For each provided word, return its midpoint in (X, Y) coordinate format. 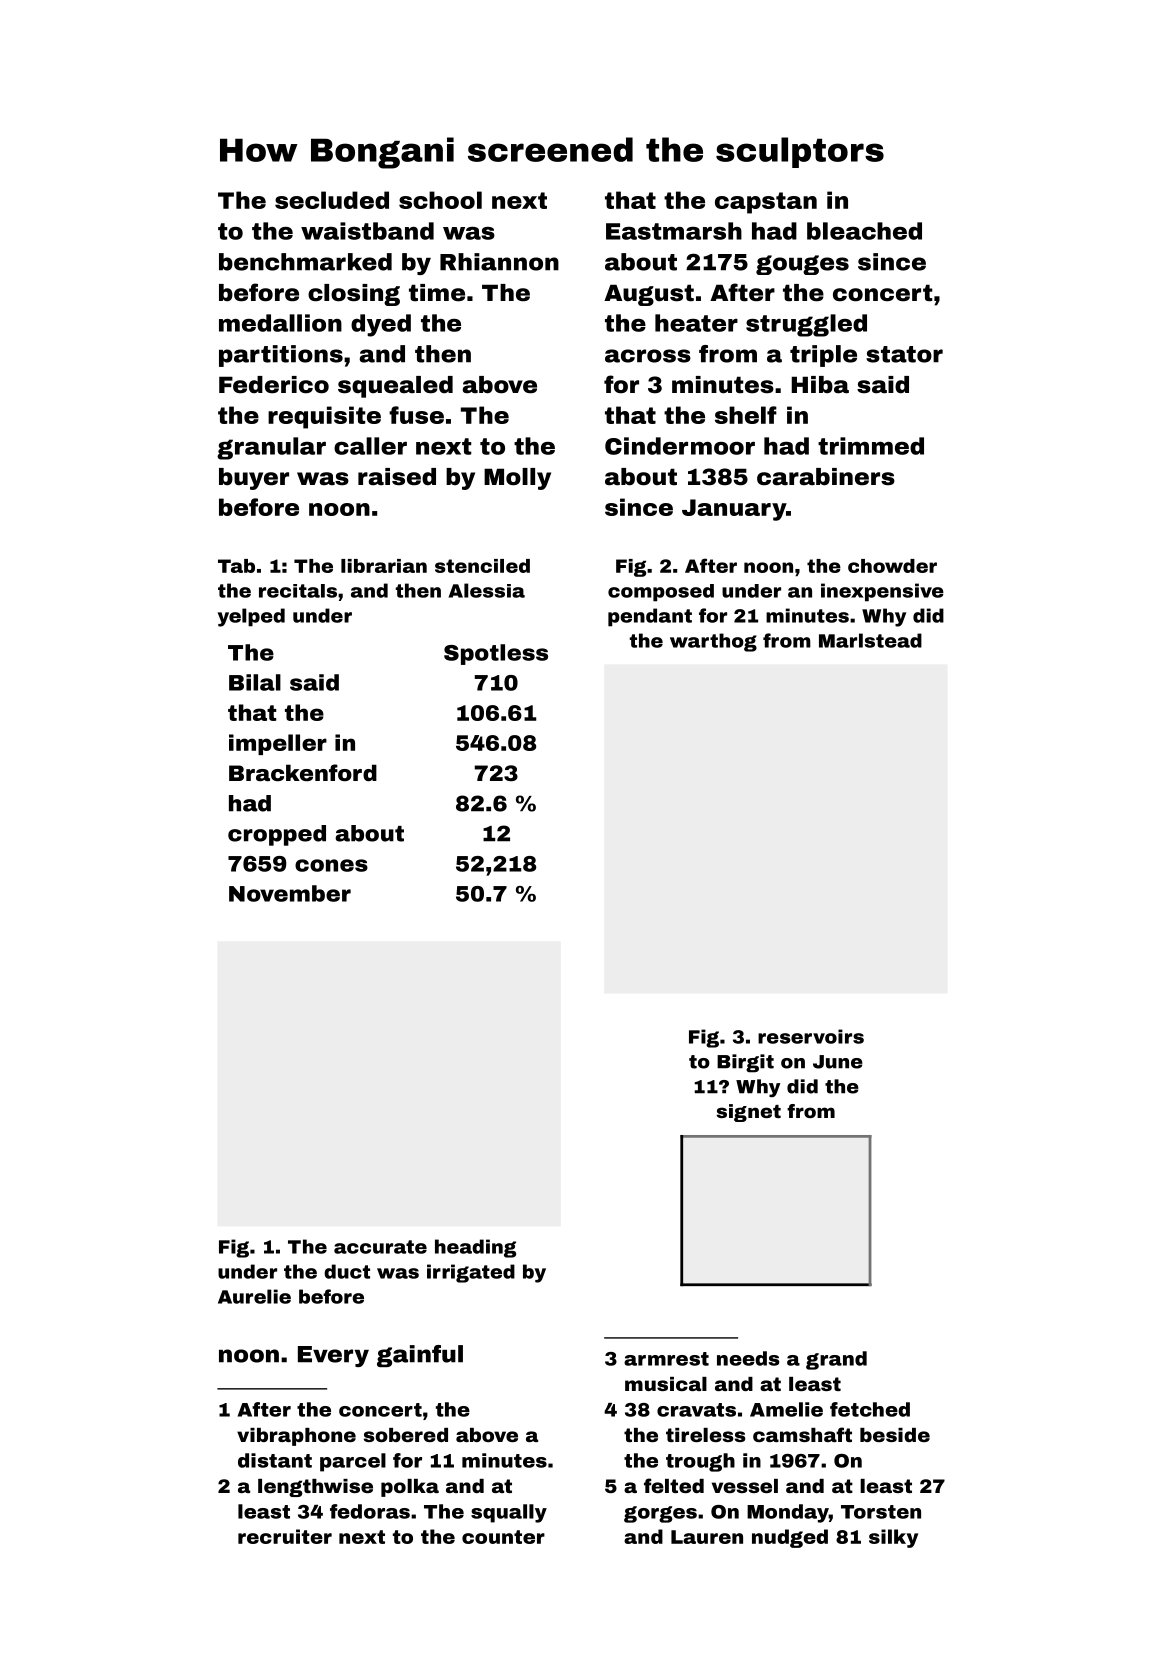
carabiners (826, 477)
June (838, 1062)
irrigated (471, 1273)
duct (347, 1271)
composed (661, 593)
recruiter (285, 1536)
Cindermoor (680, 446)
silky (893, 1538)
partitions (281, 356)
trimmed (871, 446)
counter (503, 1537)
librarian (384, 566)
